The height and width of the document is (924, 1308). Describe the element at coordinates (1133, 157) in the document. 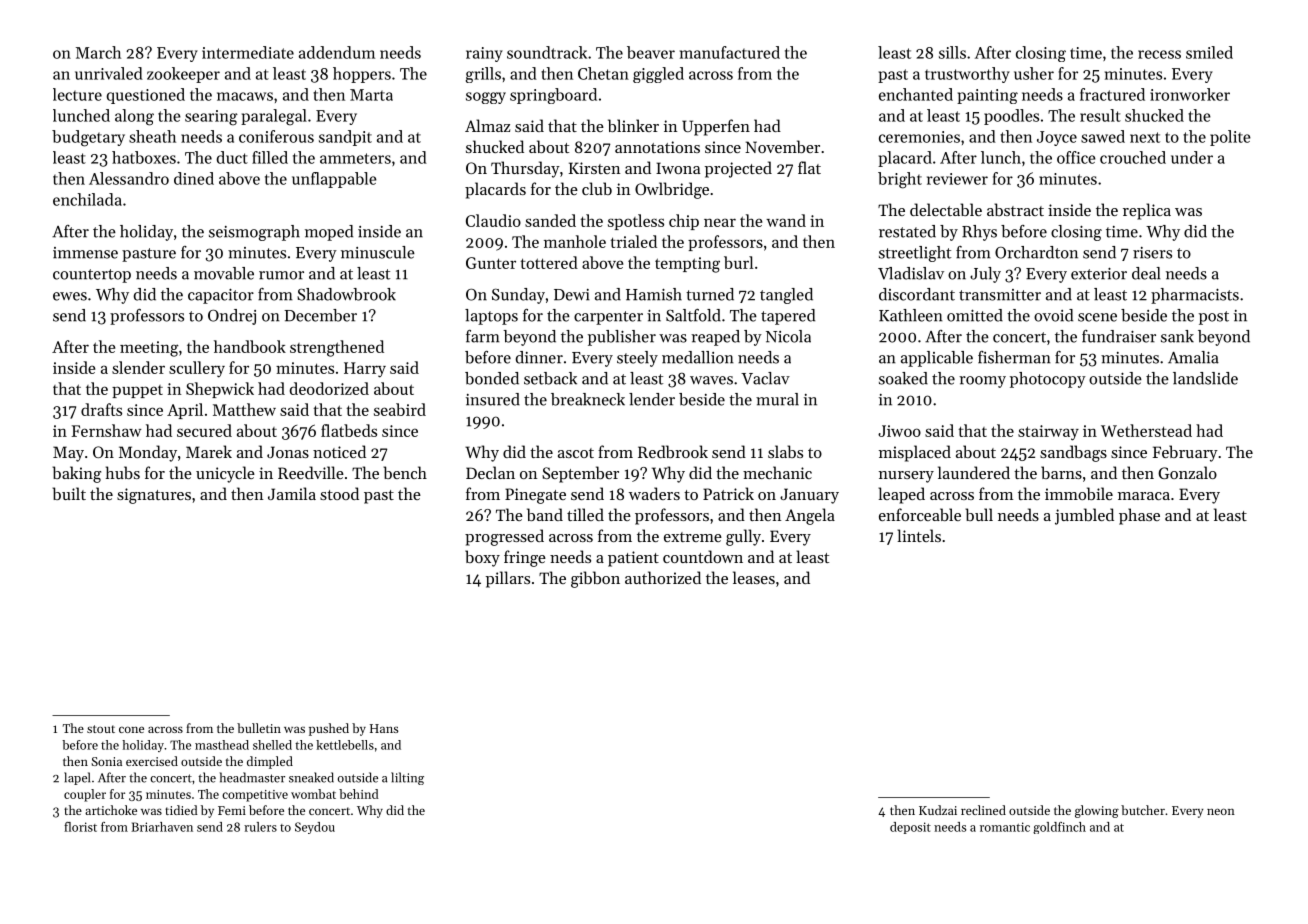

I see `crouched` at that location.
